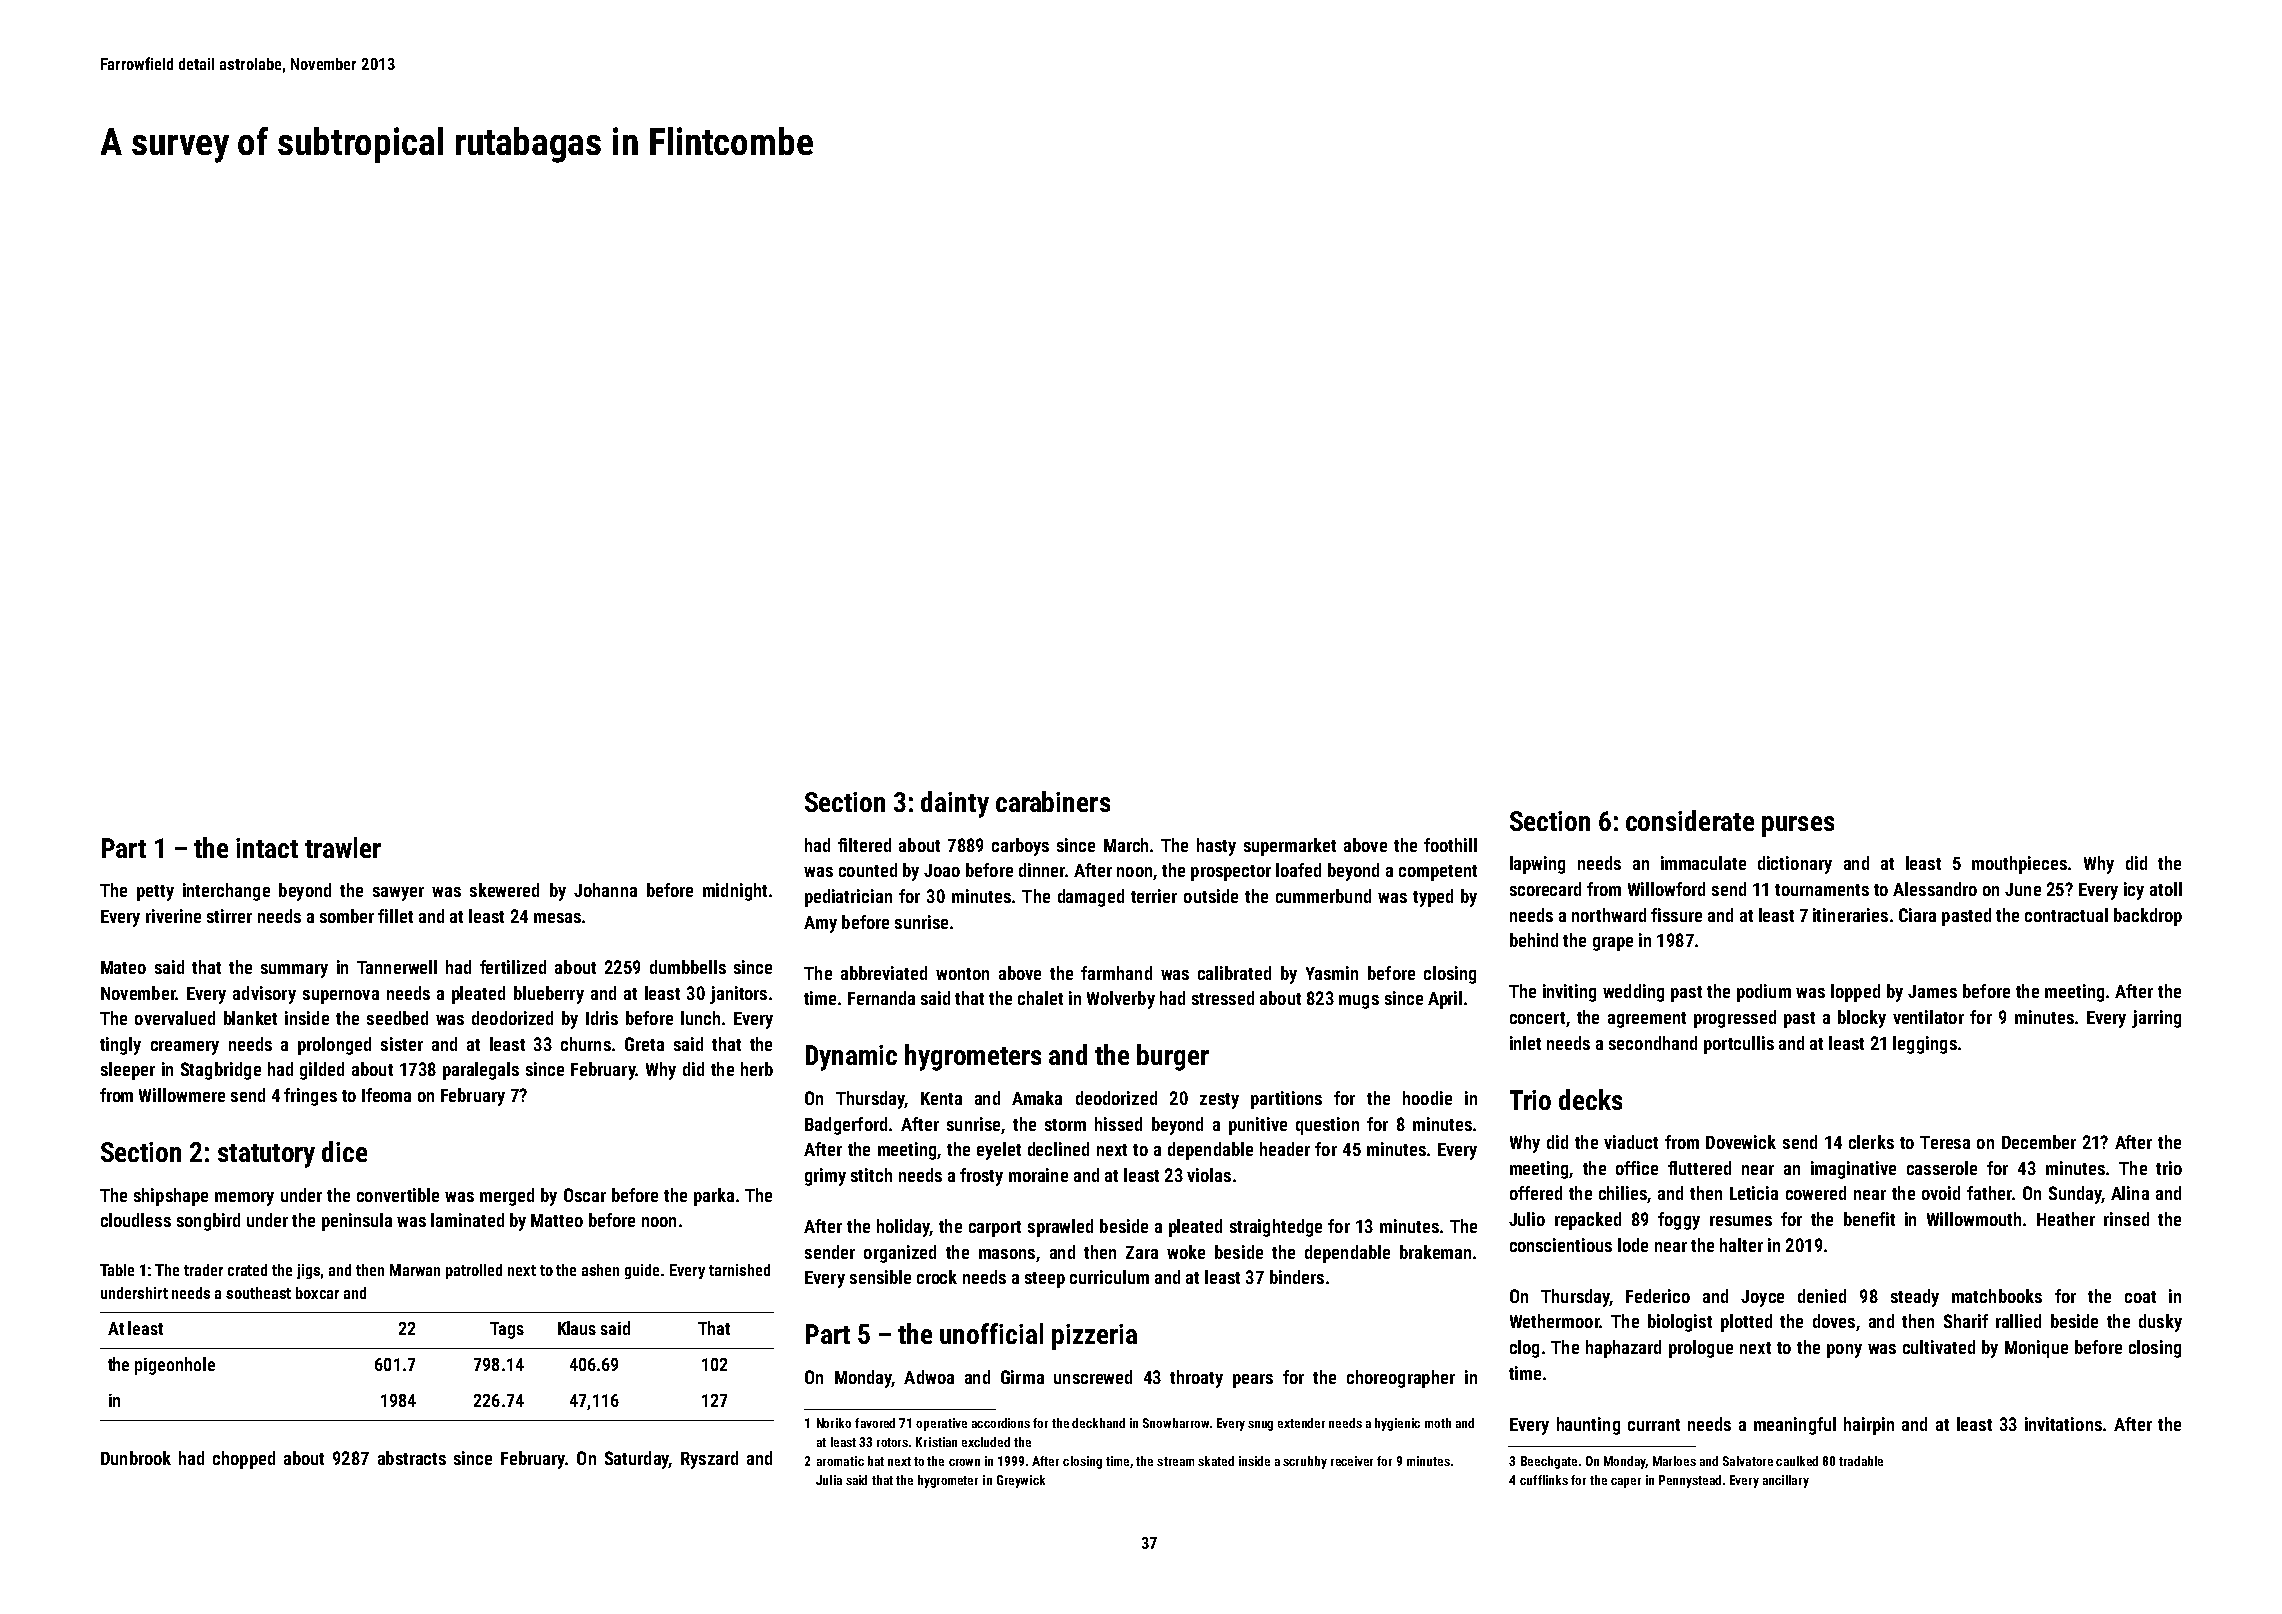  What do you see at coordinates (1676, 915) in the screenshot?
I see `fissure` at bounding box center [1676, 915].
